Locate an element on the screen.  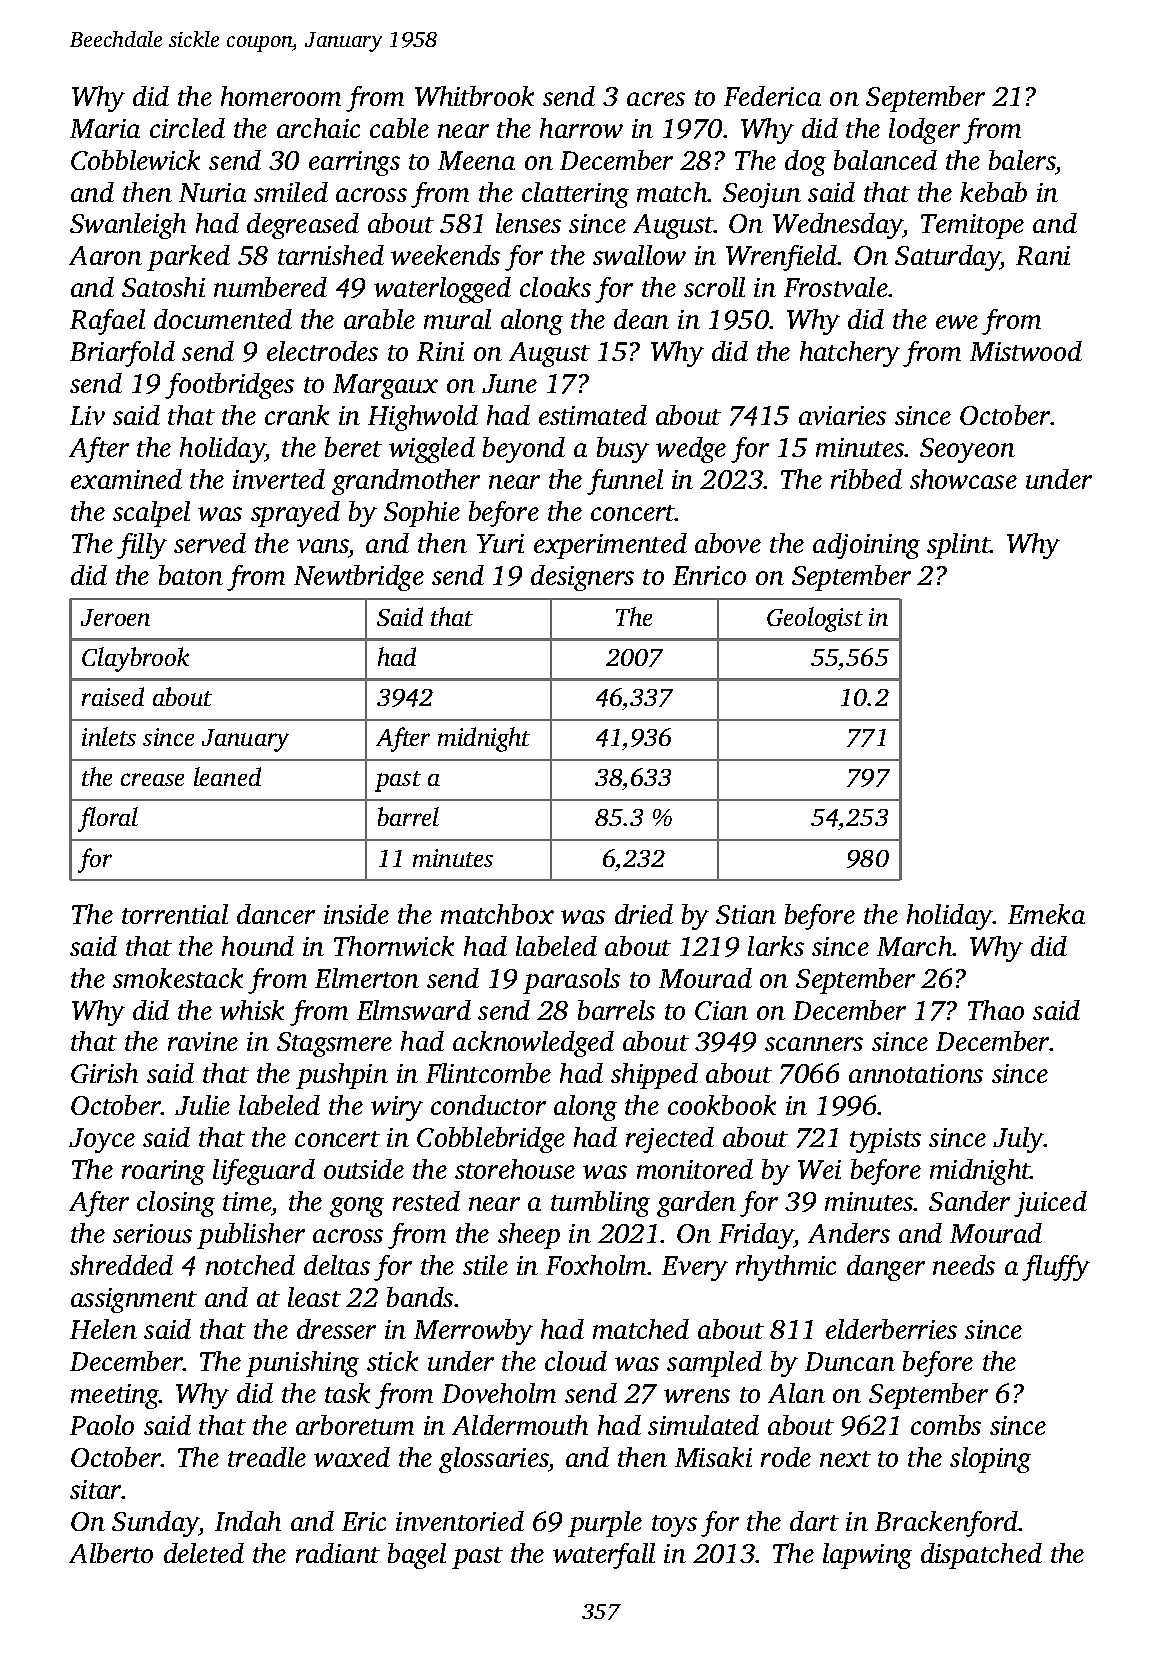
punishing is located at coordinates (302, 1364).
